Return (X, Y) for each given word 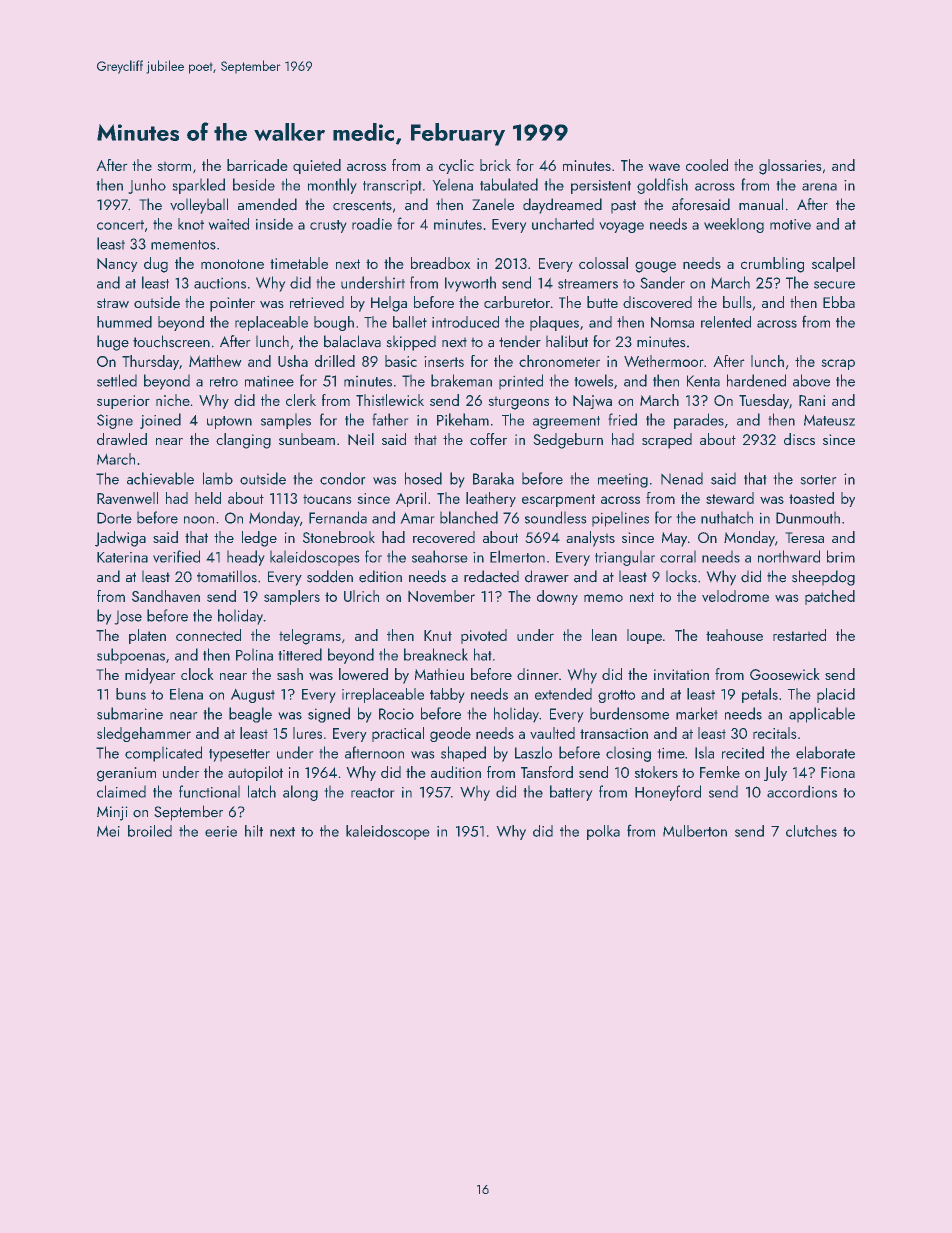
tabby (447, 695)
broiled (150, 831)
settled (117, 380)
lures (307, 733)
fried (623, 419)
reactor (372, 793)
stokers (656, 772)
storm (174, 166)
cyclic (456, 166)
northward (789, 556)
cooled (707, 165)
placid (836, 695)
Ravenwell (127, 498)
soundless (555, 517)
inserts (444, 361)
